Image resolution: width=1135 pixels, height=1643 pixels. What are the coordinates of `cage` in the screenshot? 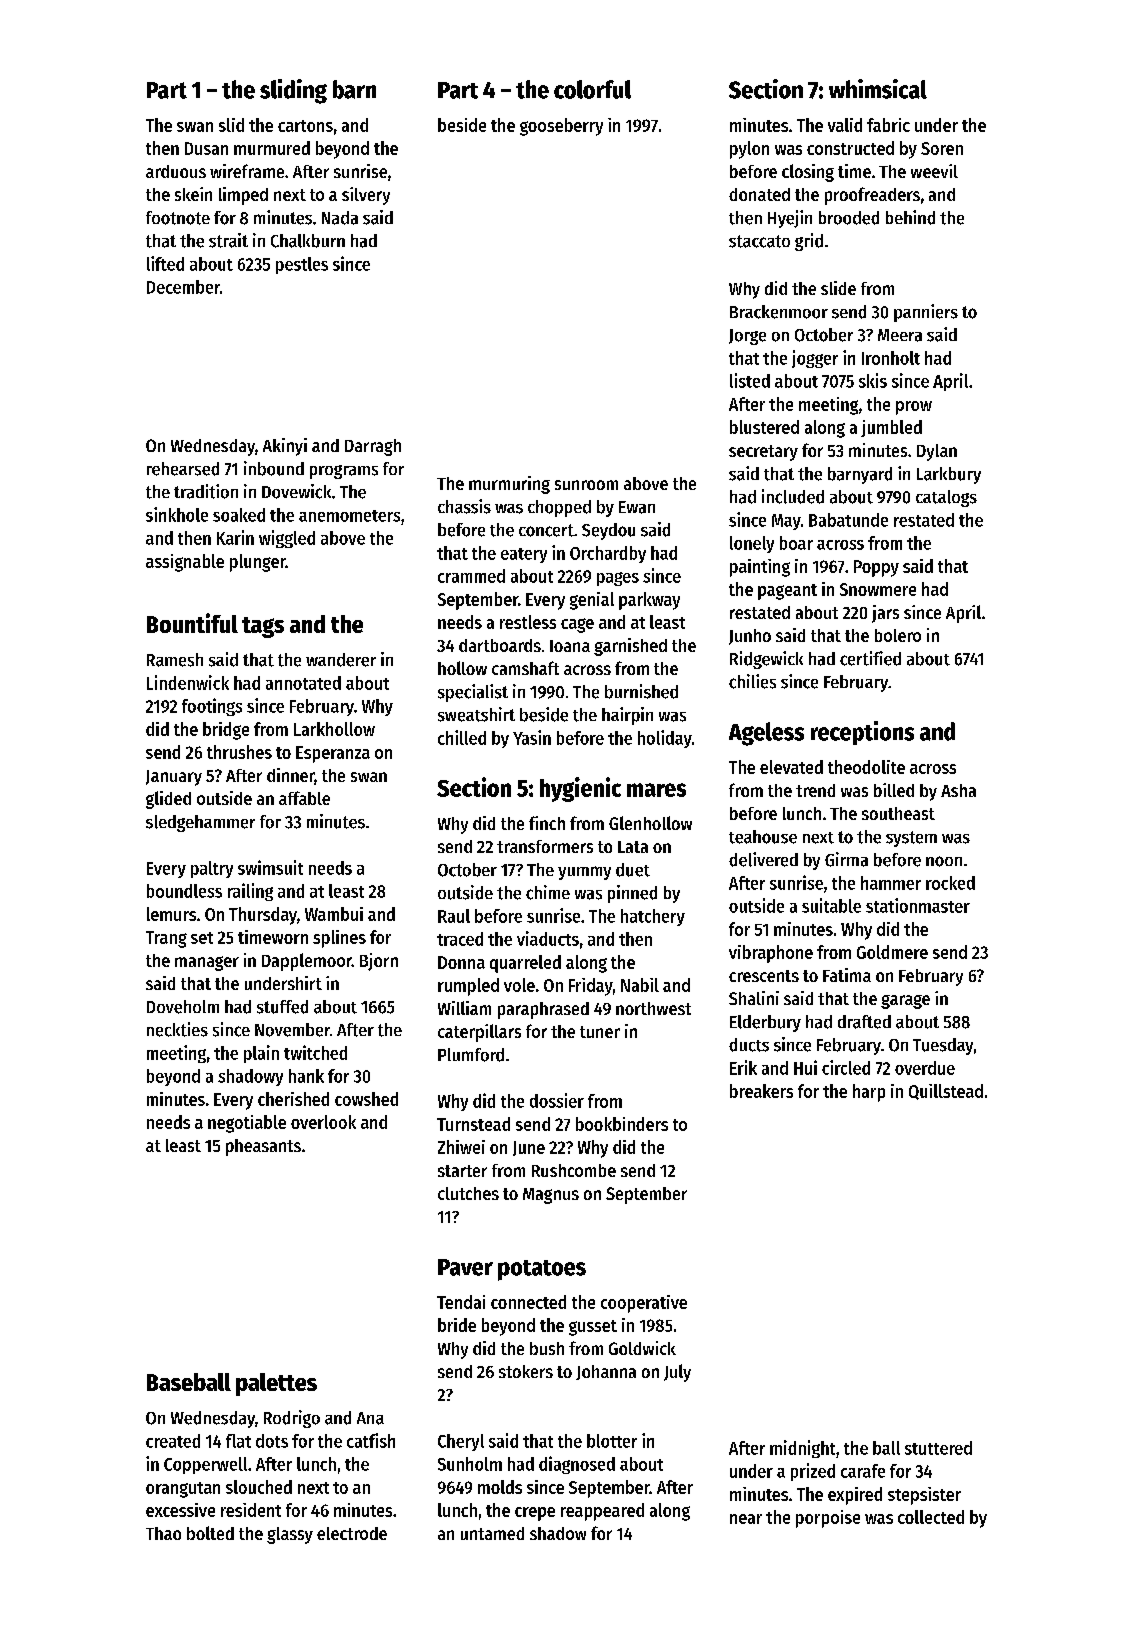 It's located at (577, 625).
